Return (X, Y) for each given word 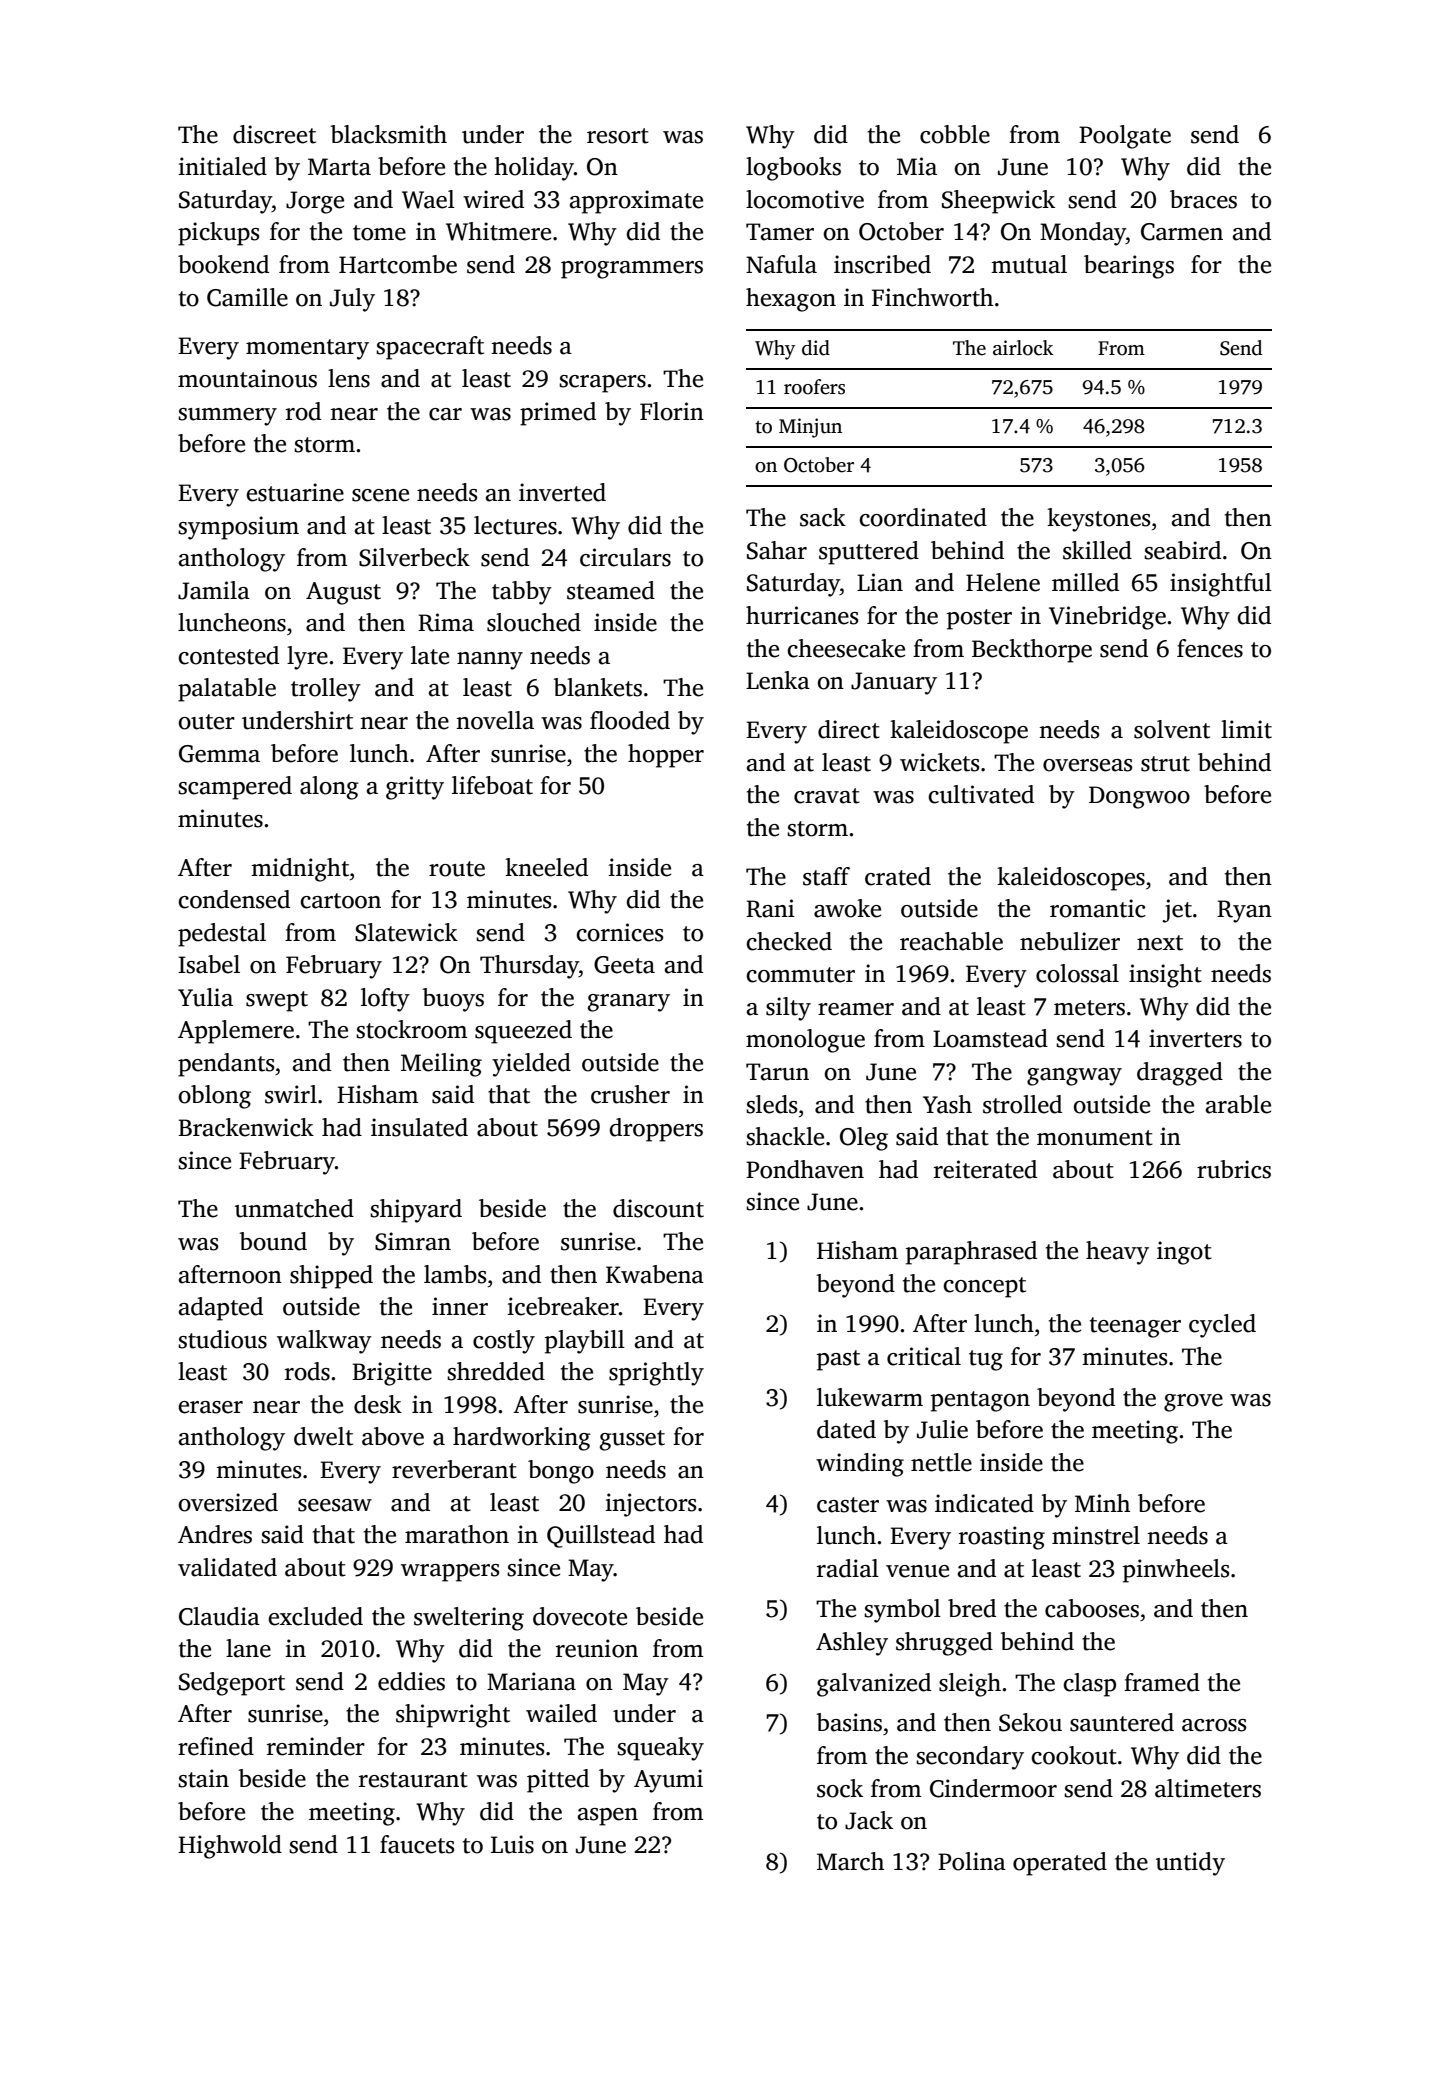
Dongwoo (1139, 797)
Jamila (214, 590)
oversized (228, 1502)
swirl (291, 1094)
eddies (411, 1681)
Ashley (852, 1644)
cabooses (1092, 1608)
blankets (597, 687)
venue (917, 1571)
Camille (247, 297)
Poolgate (1125, 137)
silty (788, 1009)
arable (1238, 1104)
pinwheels (1176, 1571)
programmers (632, 270)
